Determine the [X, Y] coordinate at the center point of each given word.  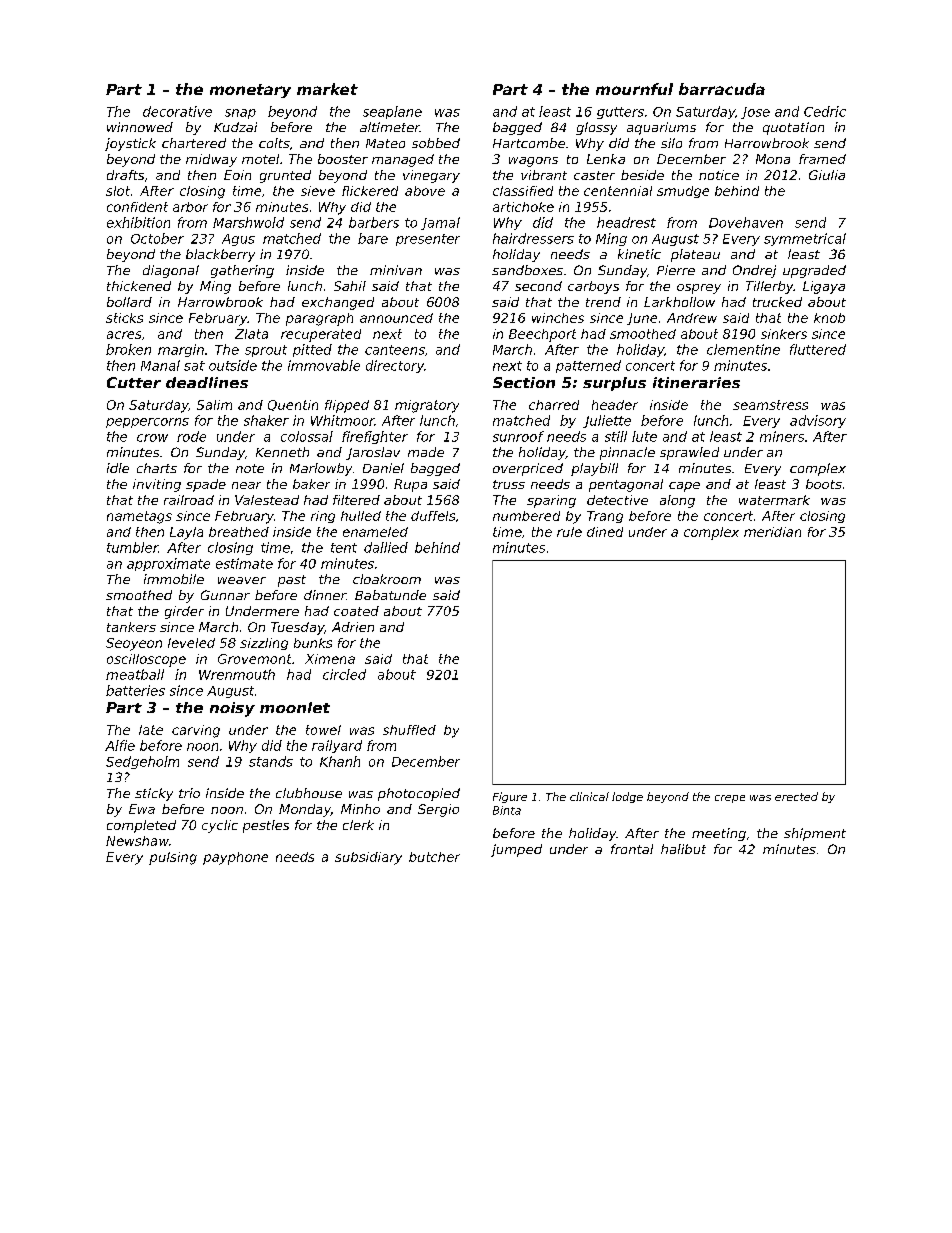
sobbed [436, 143]
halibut [683, 849]
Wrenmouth [237, 674]
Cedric [825, 111]
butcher [434, 857]
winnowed [140, 127]
